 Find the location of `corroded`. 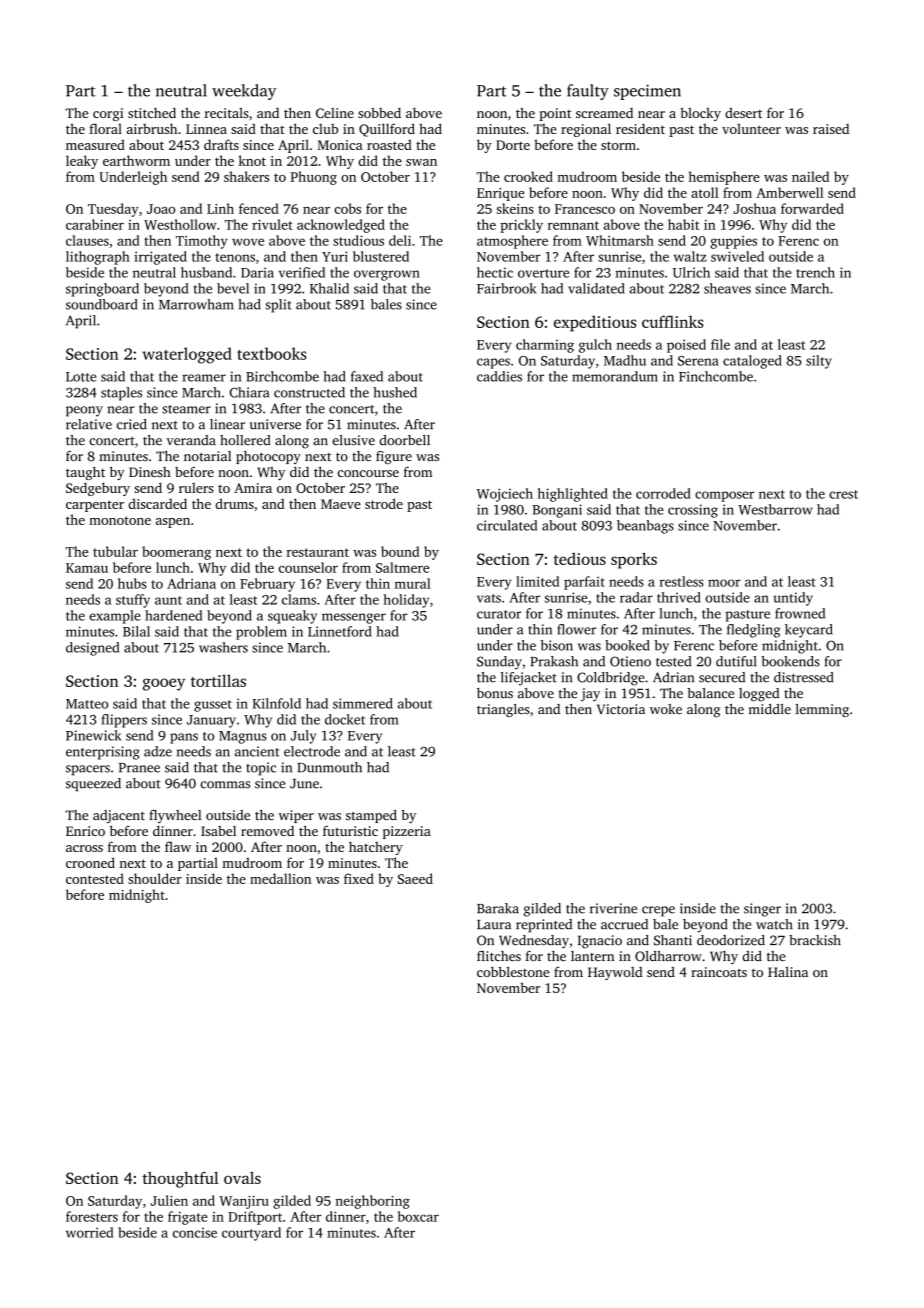

corroded is located at coordinates (663, 493).
